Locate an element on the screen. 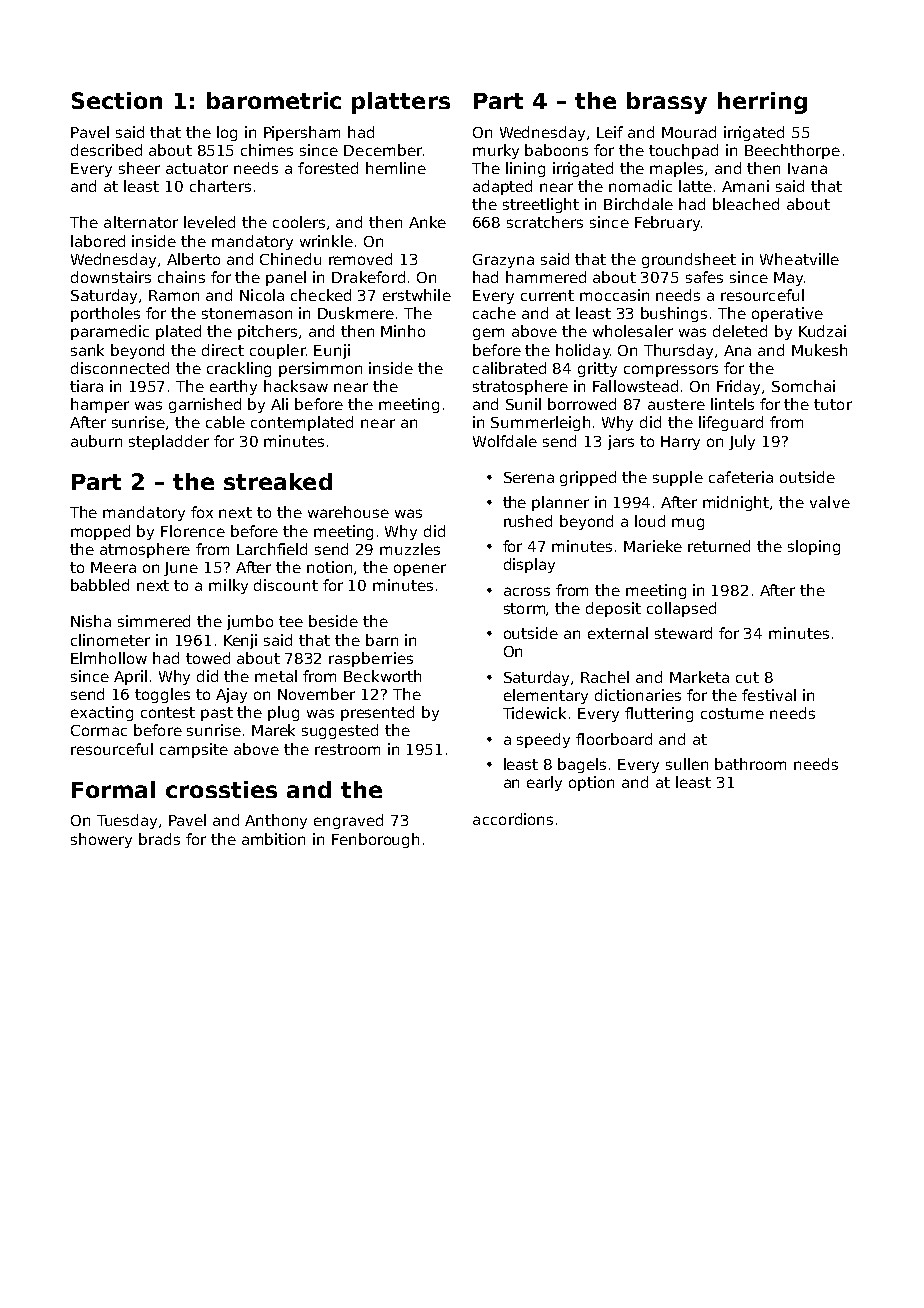 The width and height of the screenshot is (924, 1308). brads is located at coordinates (159, 839).
